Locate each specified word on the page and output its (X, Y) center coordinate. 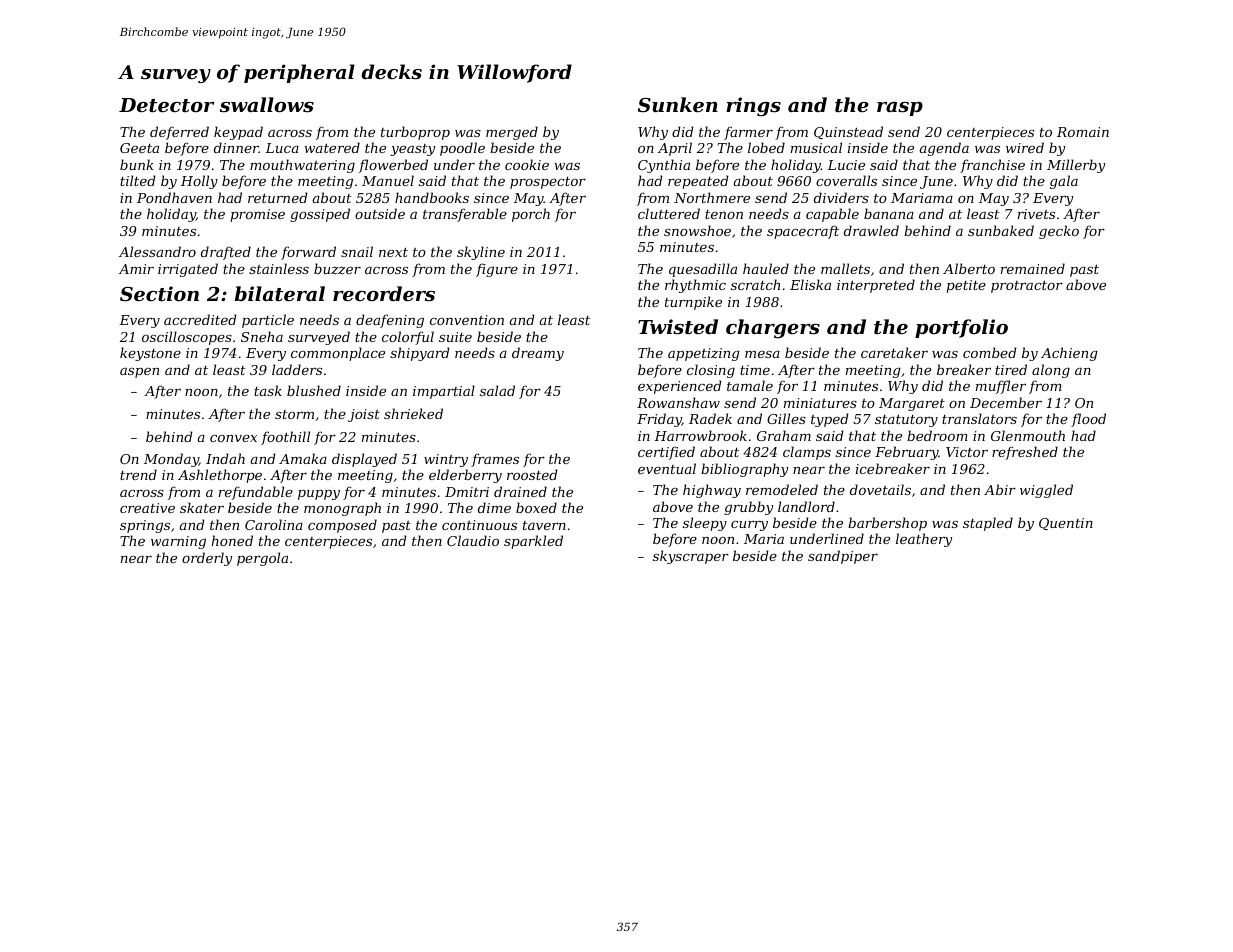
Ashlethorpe (220, 476)
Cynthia (664, 166)
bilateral (280, 294)
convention (467, 320)
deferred (179, 133)
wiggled (1046, 491)
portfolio (961, 328)
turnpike (693, 303)
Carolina (274, 524)
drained (520, 491)
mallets (845, 268)
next (393, 252)
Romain (1083, 132)
